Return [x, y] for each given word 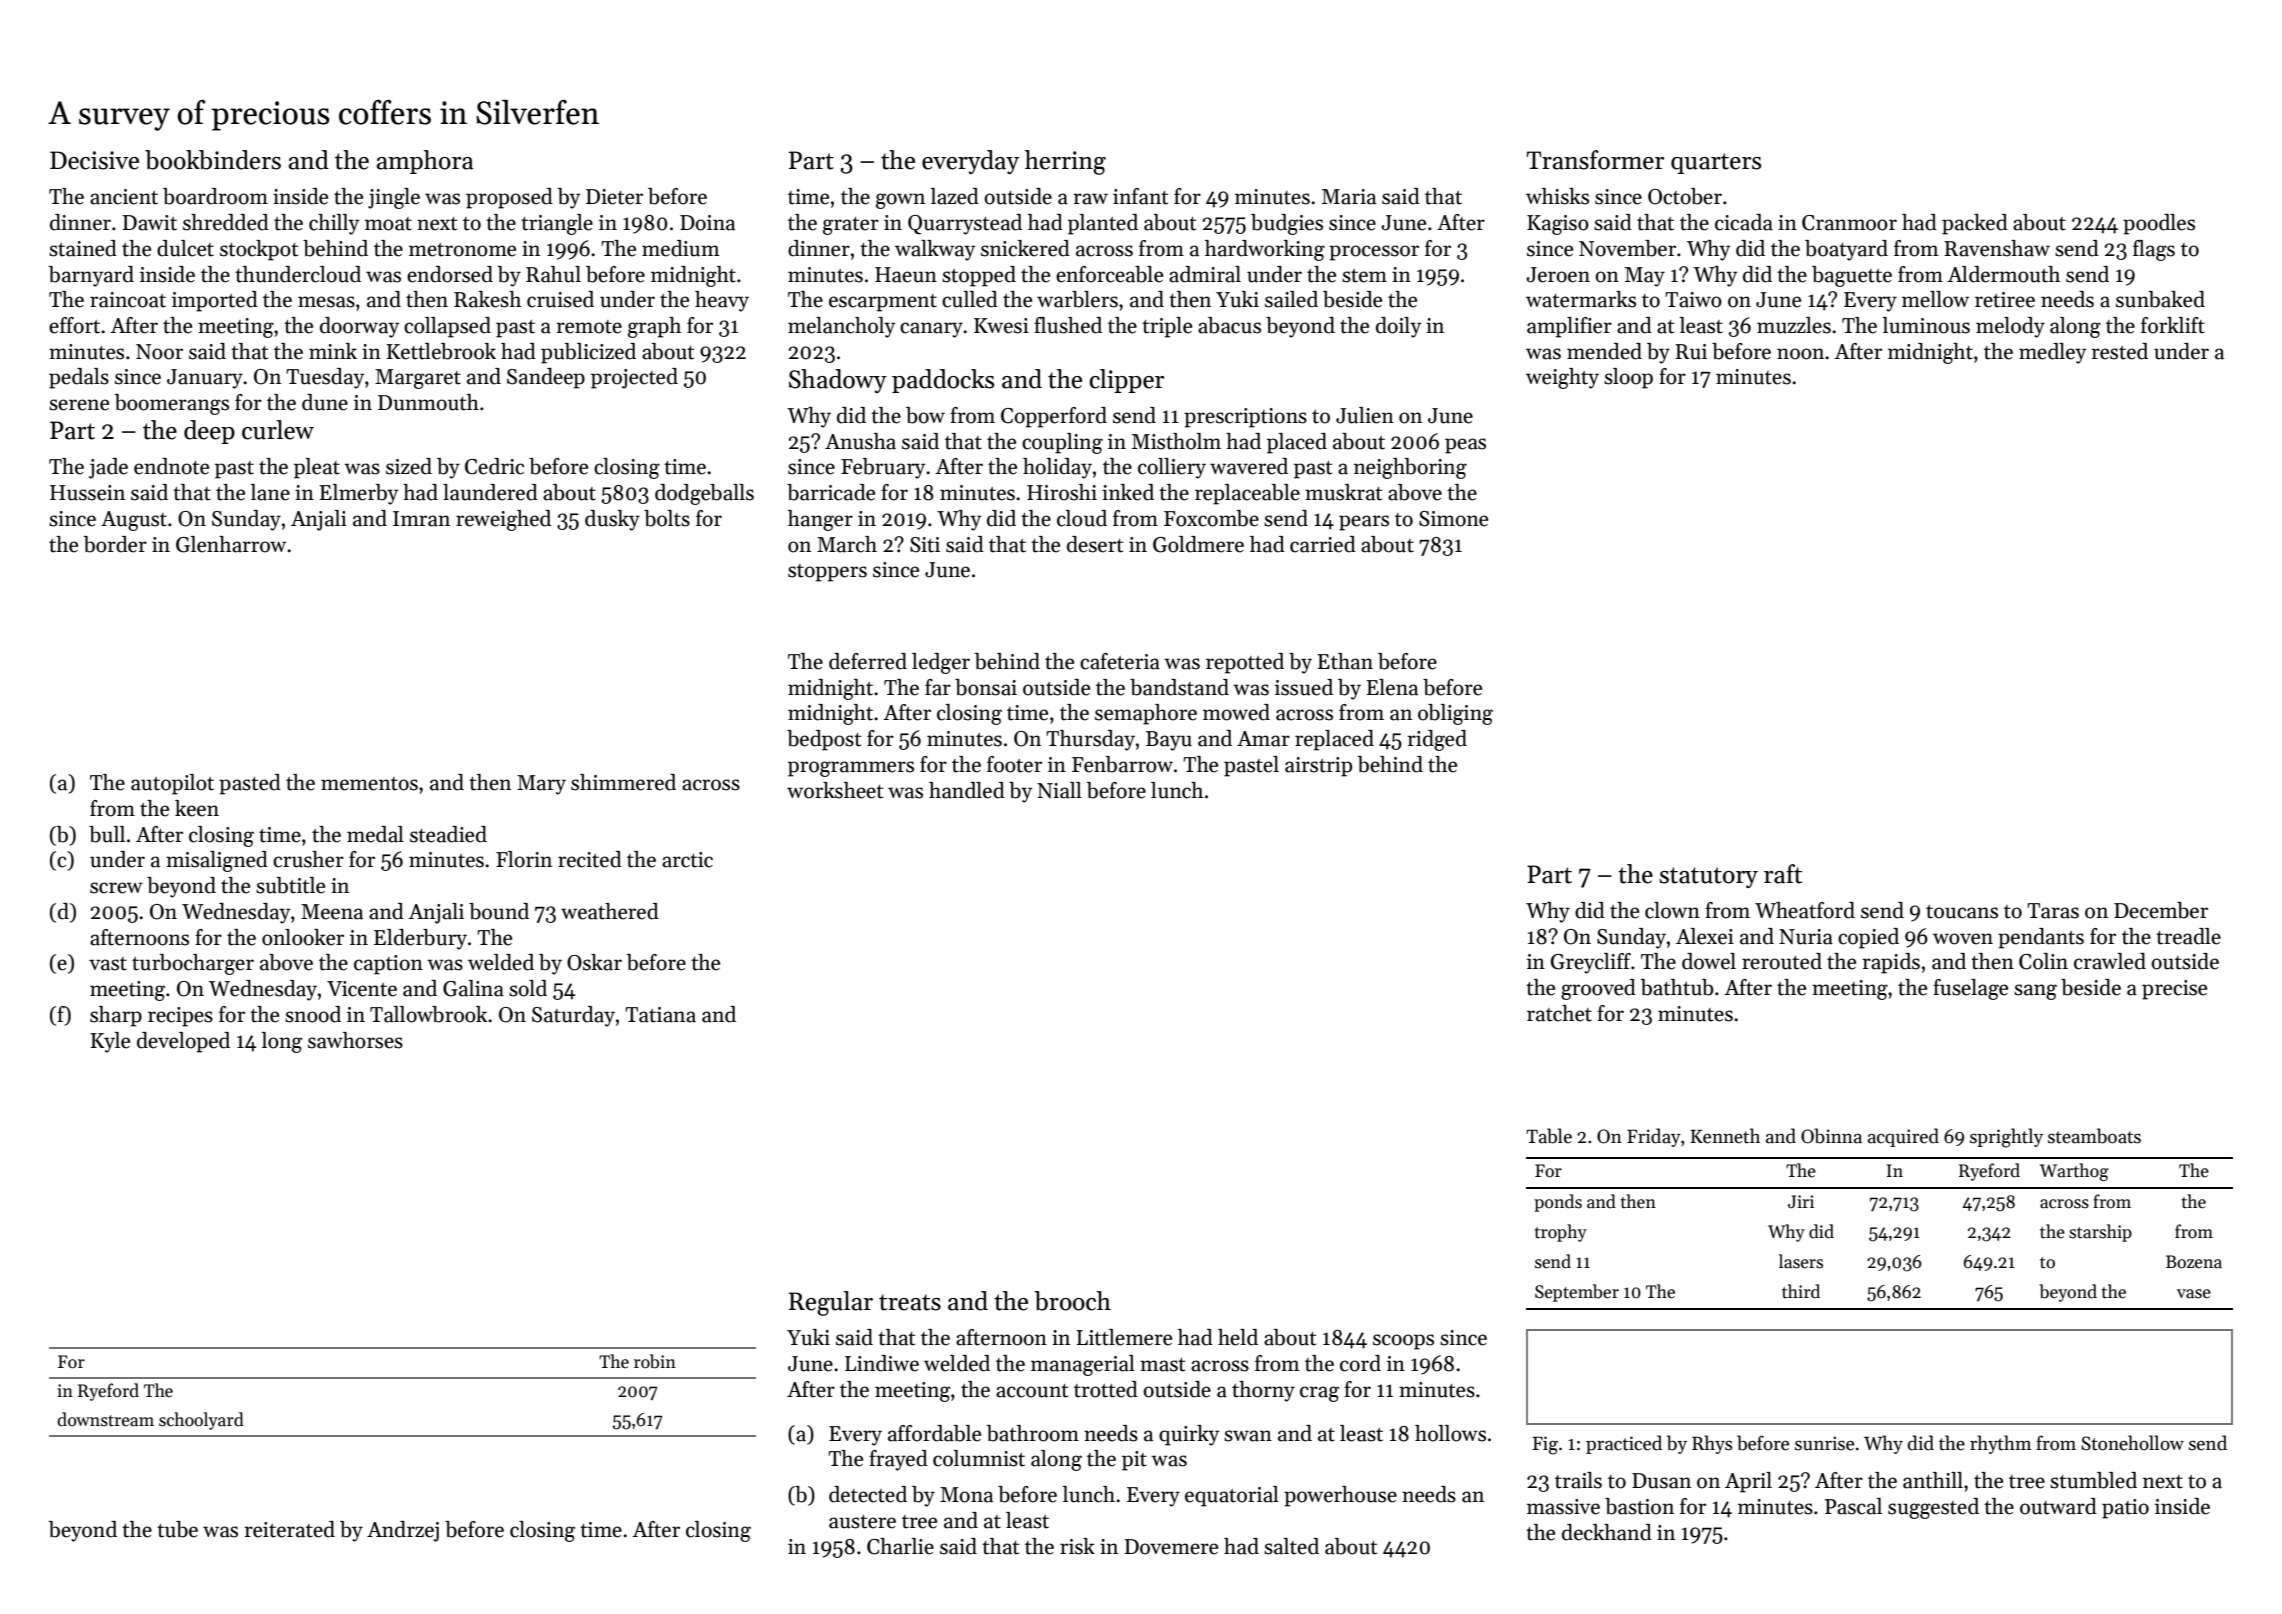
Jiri [1801, 1202]
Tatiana [660, 1015]
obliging [1455, 714]
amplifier [1569, 327]
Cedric [494, 466]
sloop [1628, 378]
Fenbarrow [1122, 764]
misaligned [217, 861]
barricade [831, 492]
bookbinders [213, 160]
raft [1783, 874]
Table [1549, 1136]
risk [1077, 1546]
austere [862, 1522]
